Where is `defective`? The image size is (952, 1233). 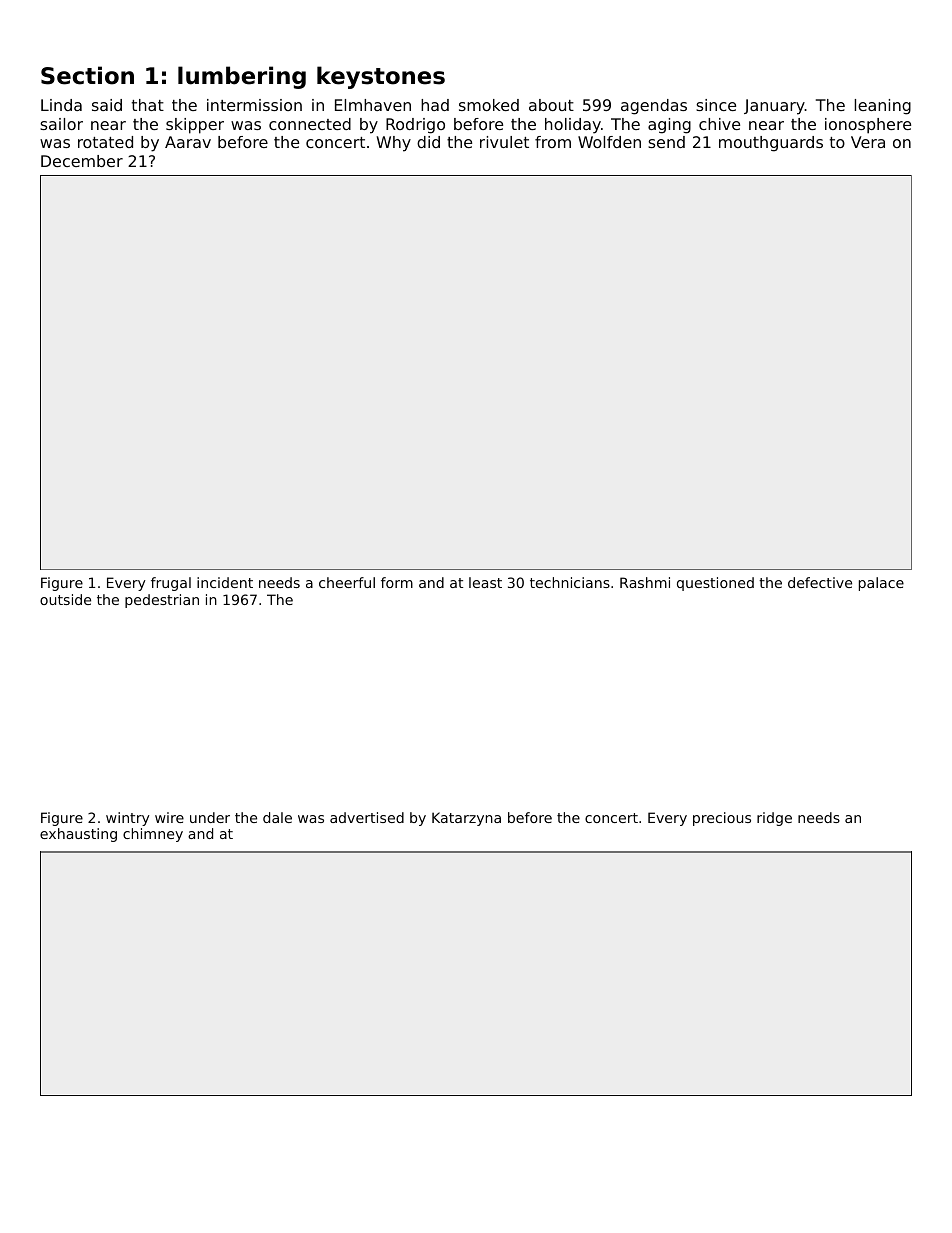
defective is located at coordinates (820, 582).
